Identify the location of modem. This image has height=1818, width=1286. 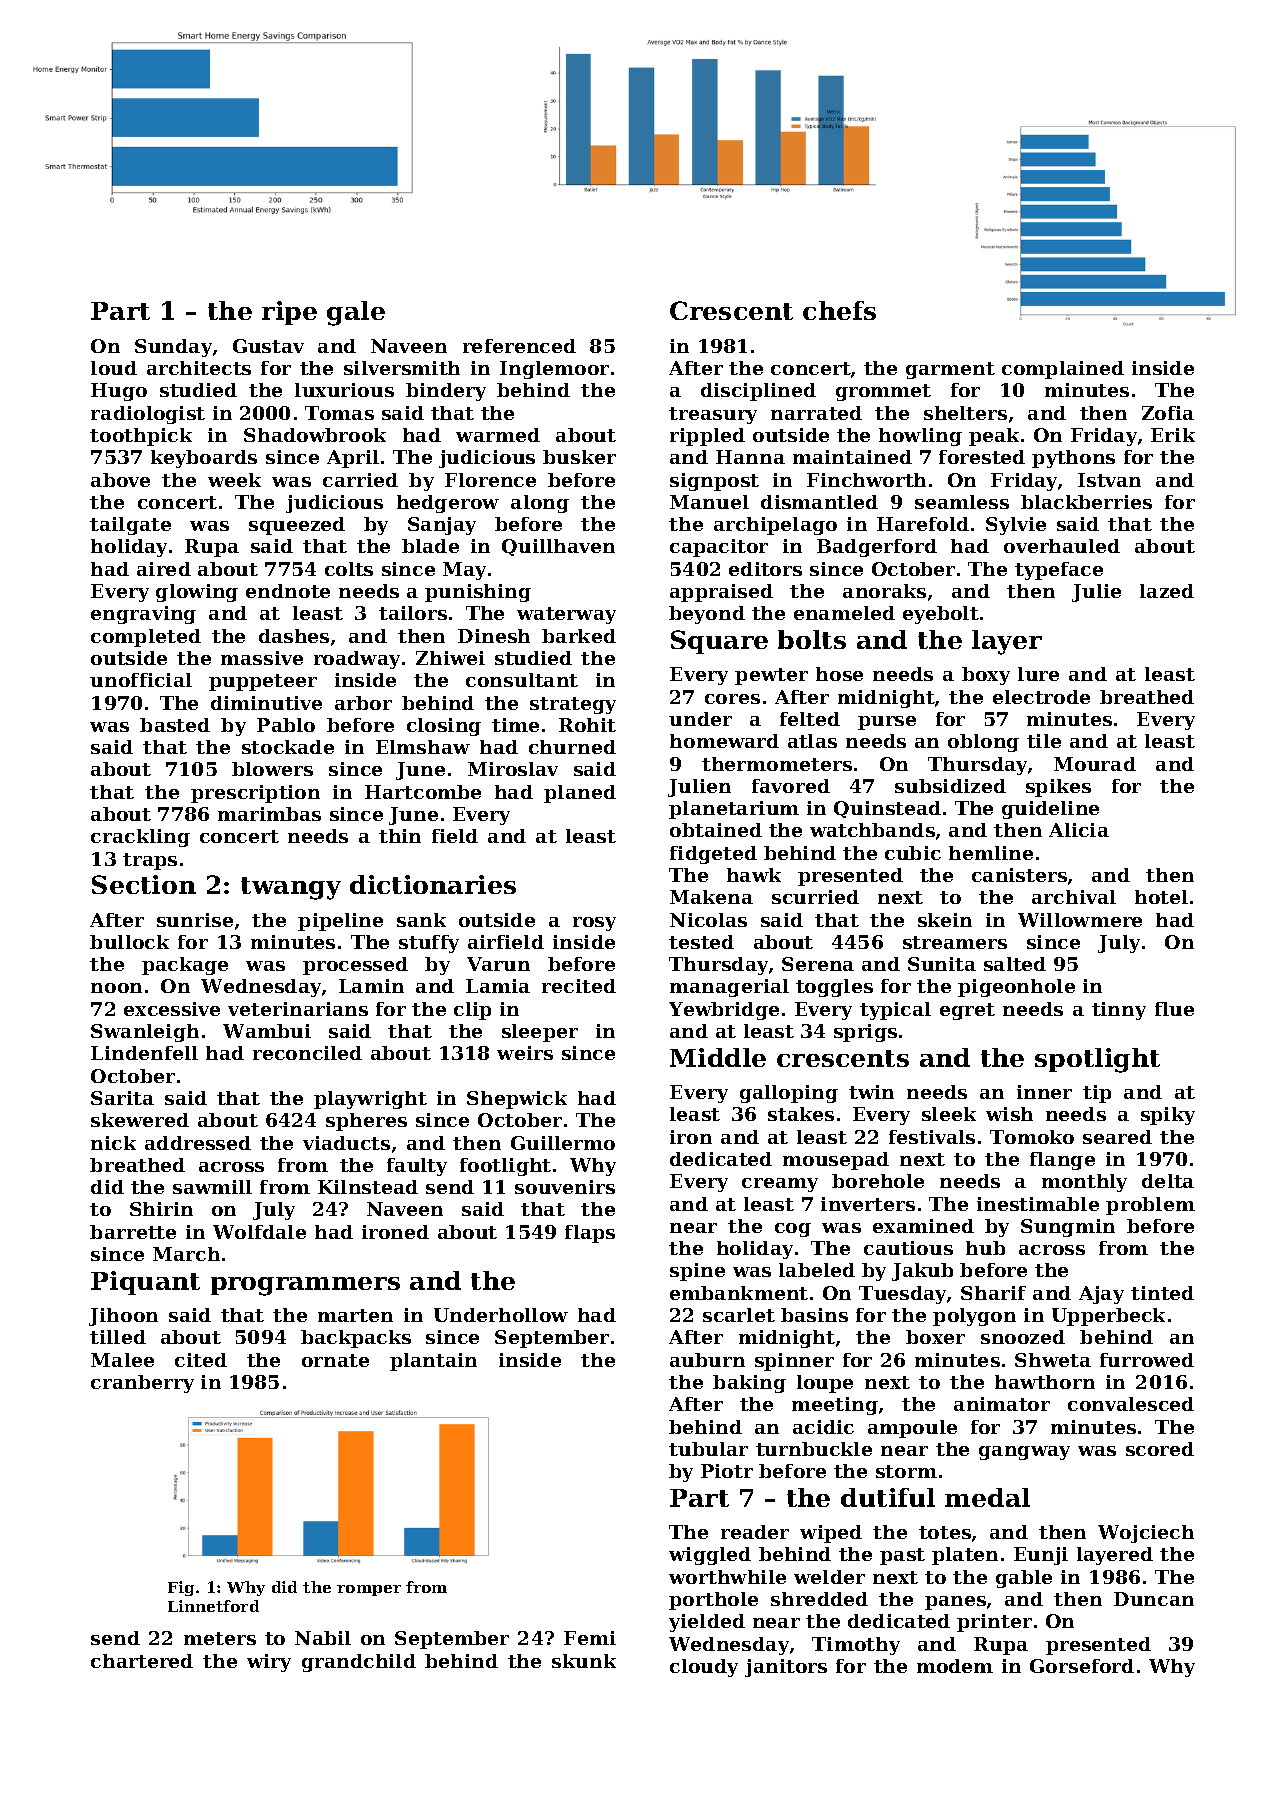
(955, 1666).
